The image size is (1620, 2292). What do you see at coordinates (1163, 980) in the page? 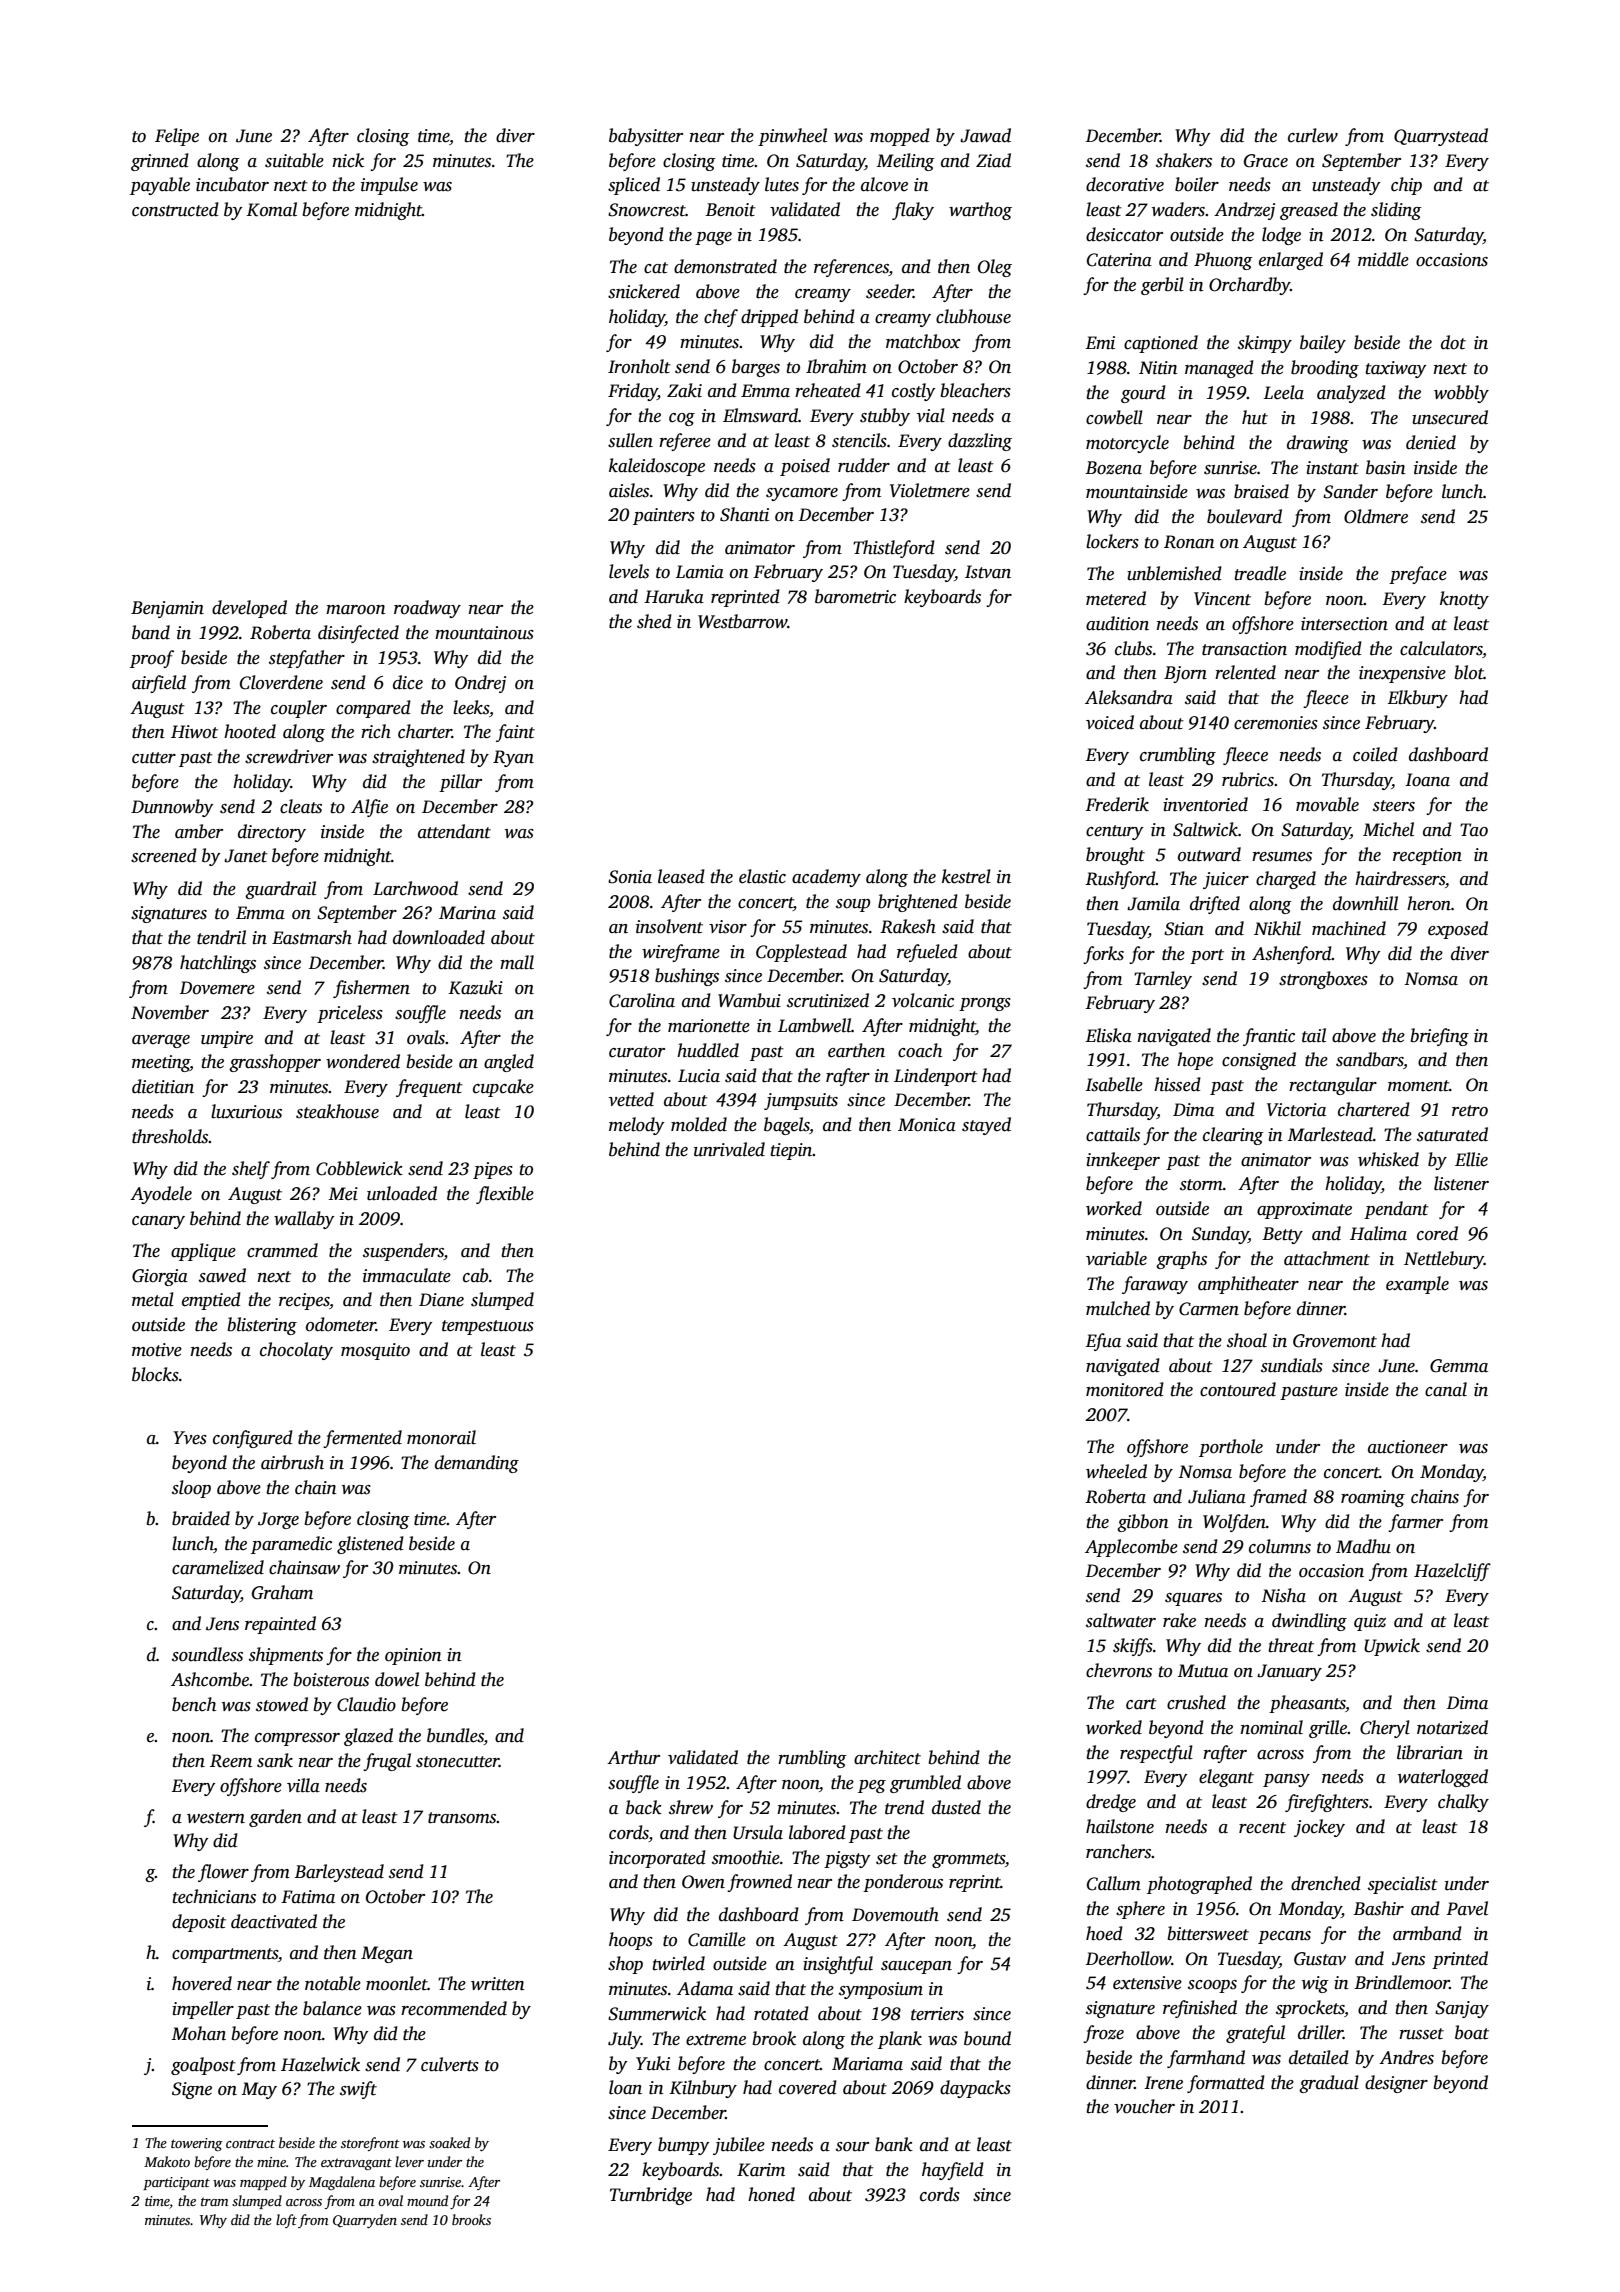
I see `Tarnley` at bounding box center [1163, 980].
